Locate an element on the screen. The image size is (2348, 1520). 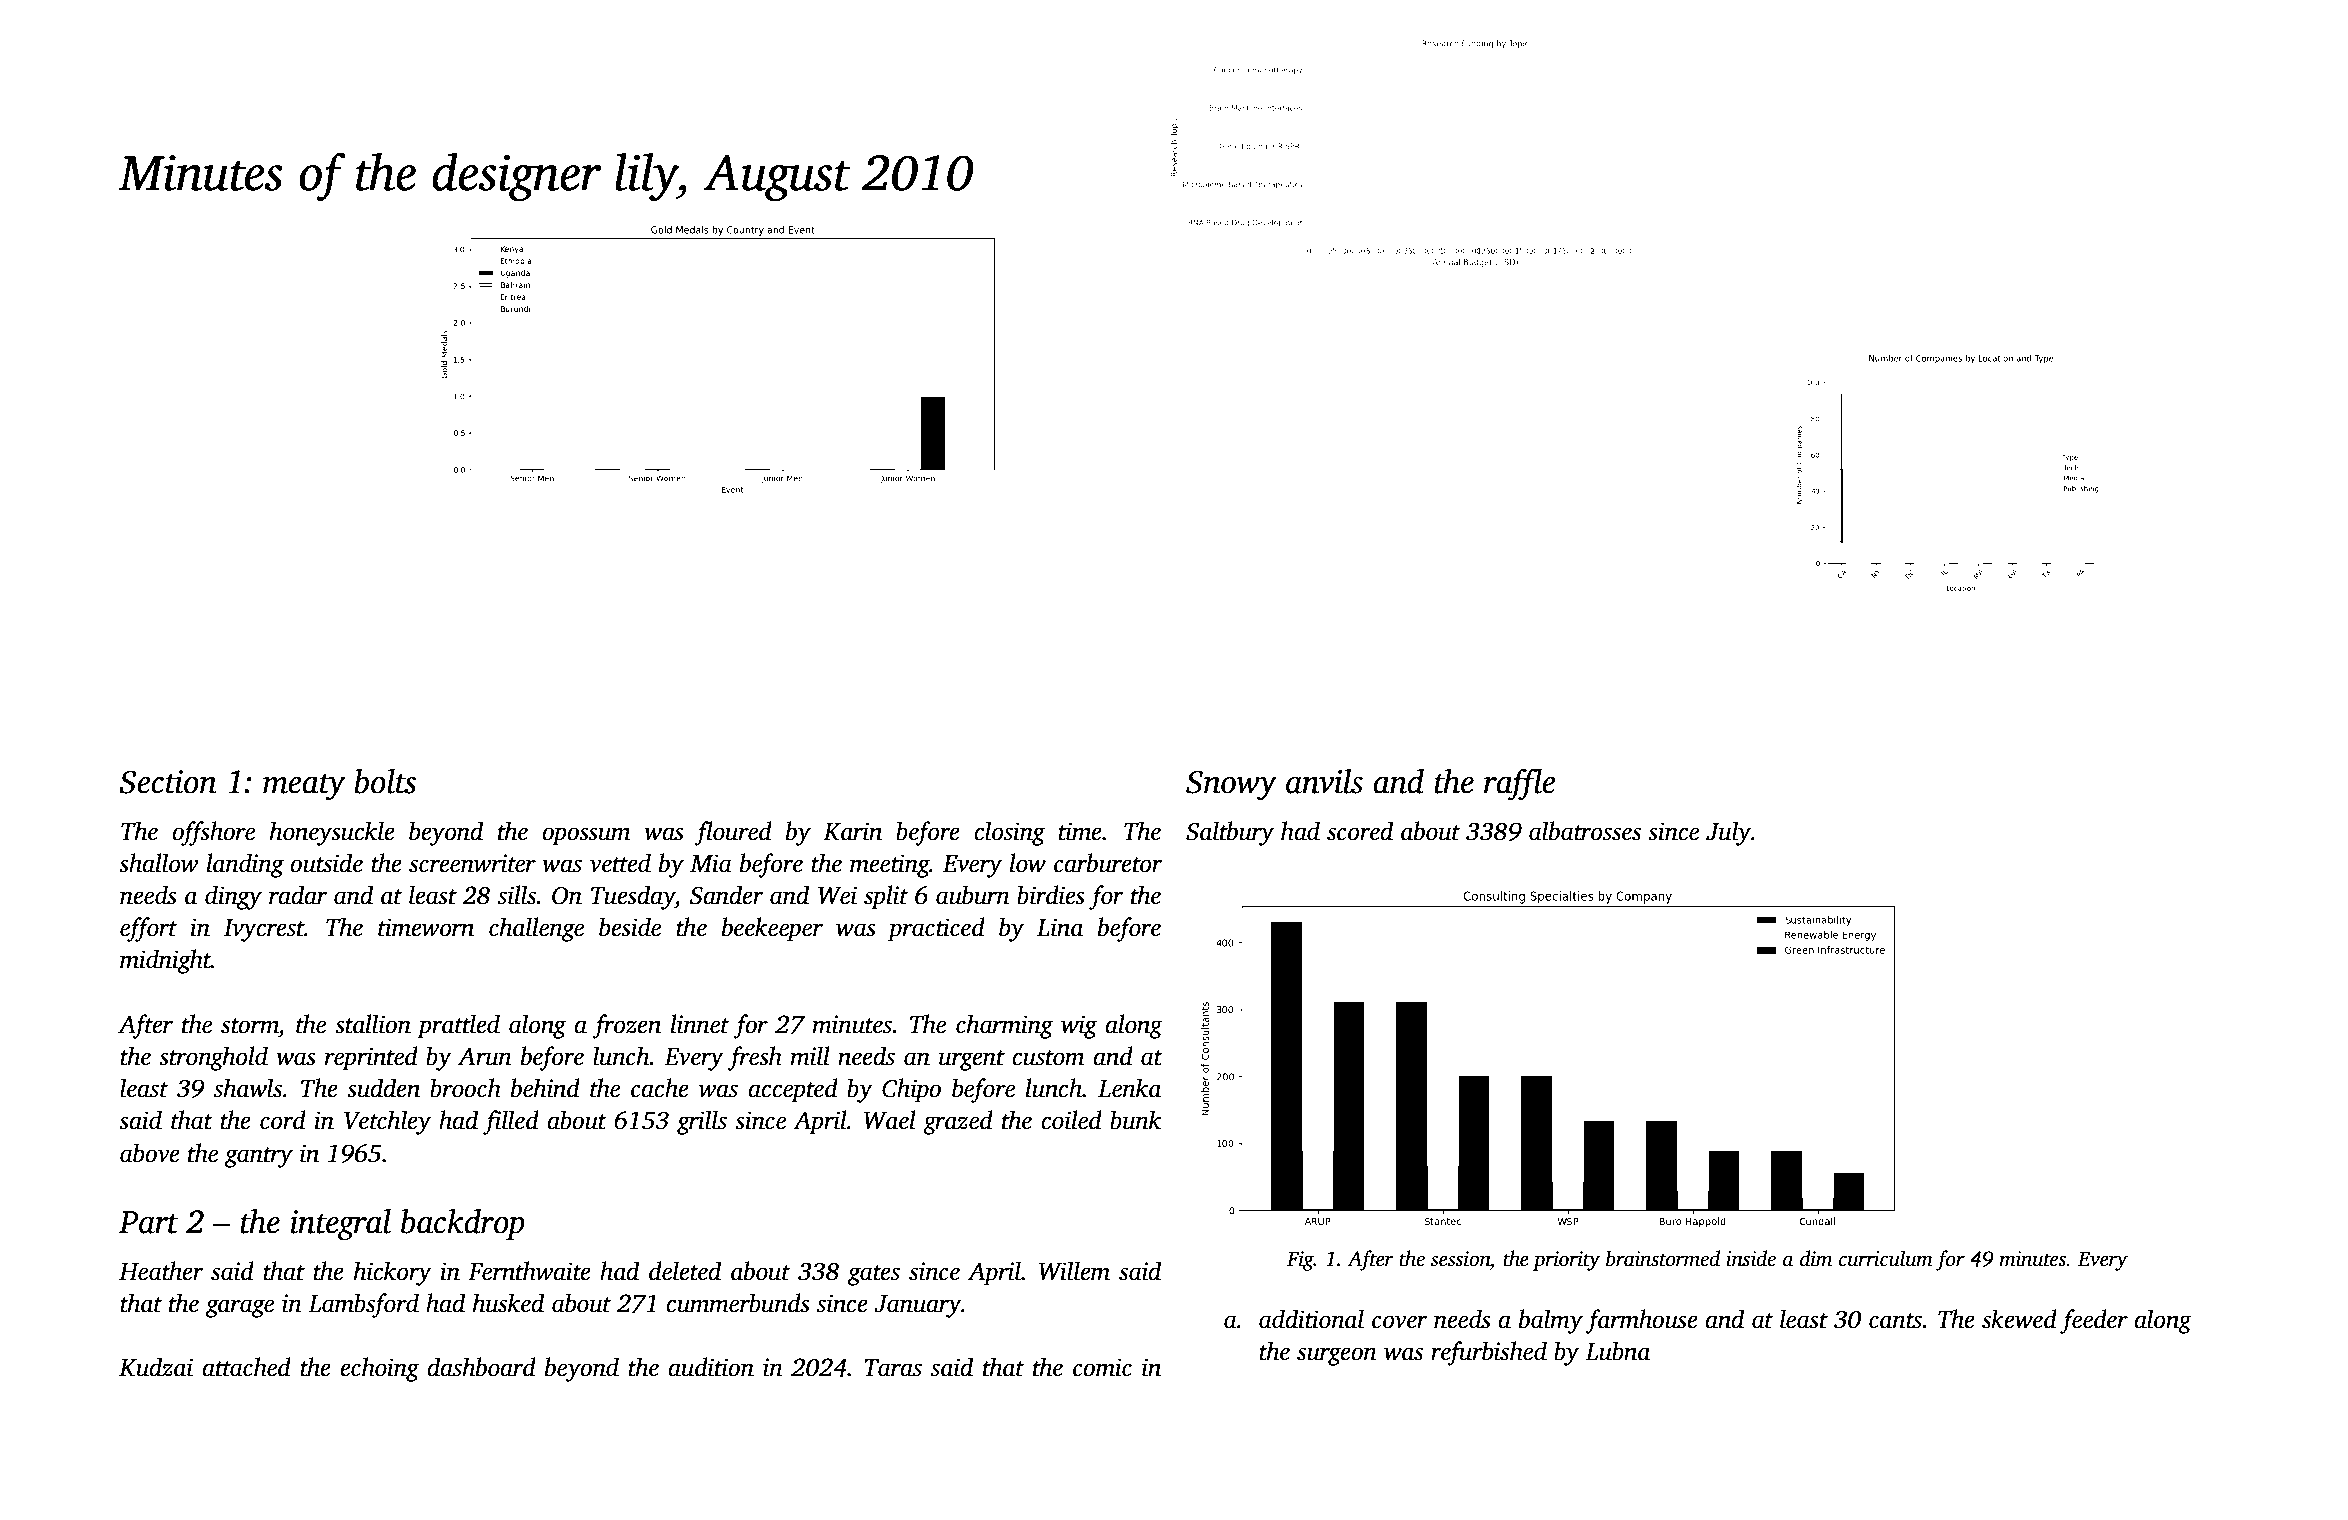
linnet is located at coordinates (700, 1024).
